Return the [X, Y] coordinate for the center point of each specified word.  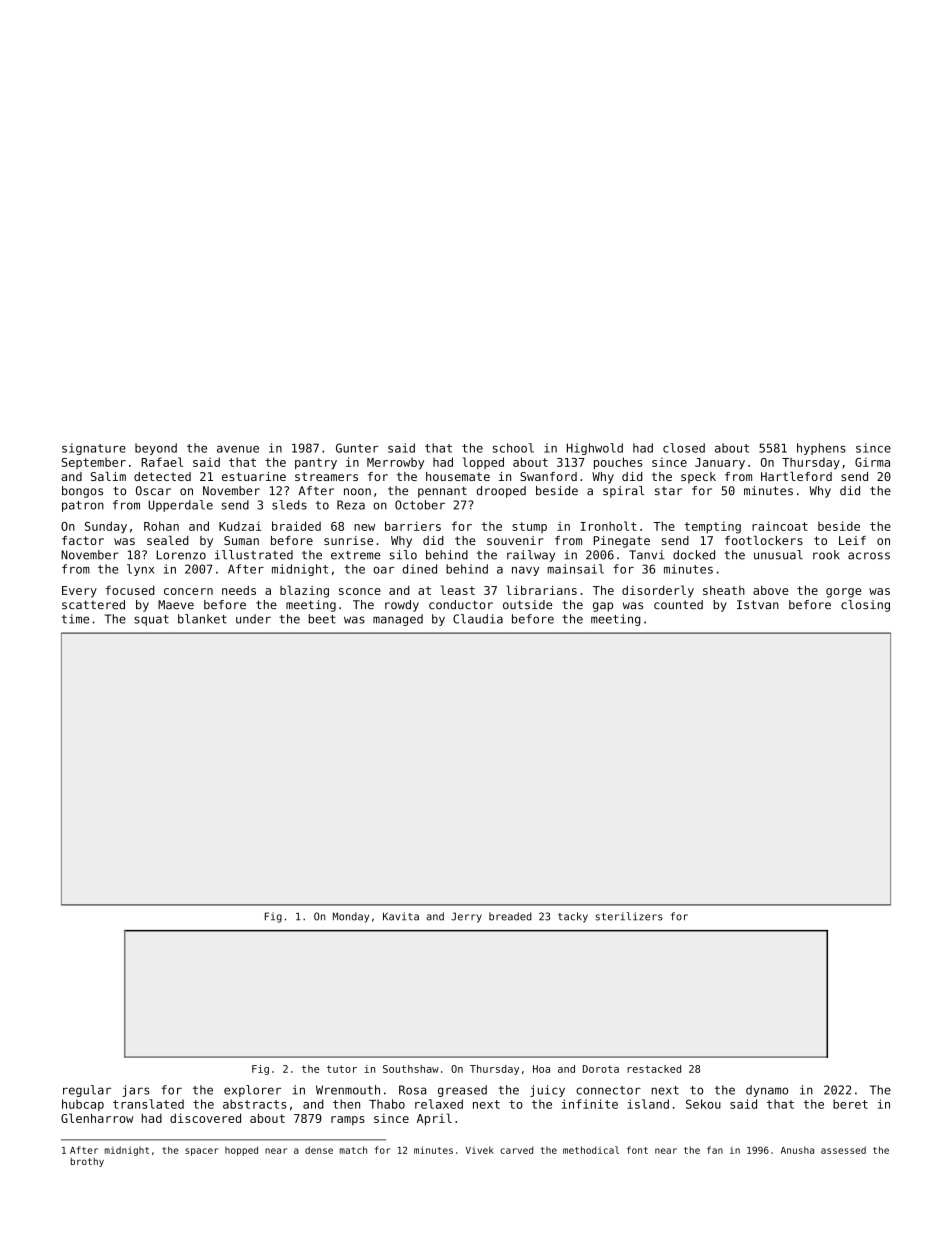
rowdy [402, 606]
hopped [241, 1151]
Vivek [480, 1150]
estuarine [254, 476]
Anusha [797, 1150]
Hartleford [796, 476]
